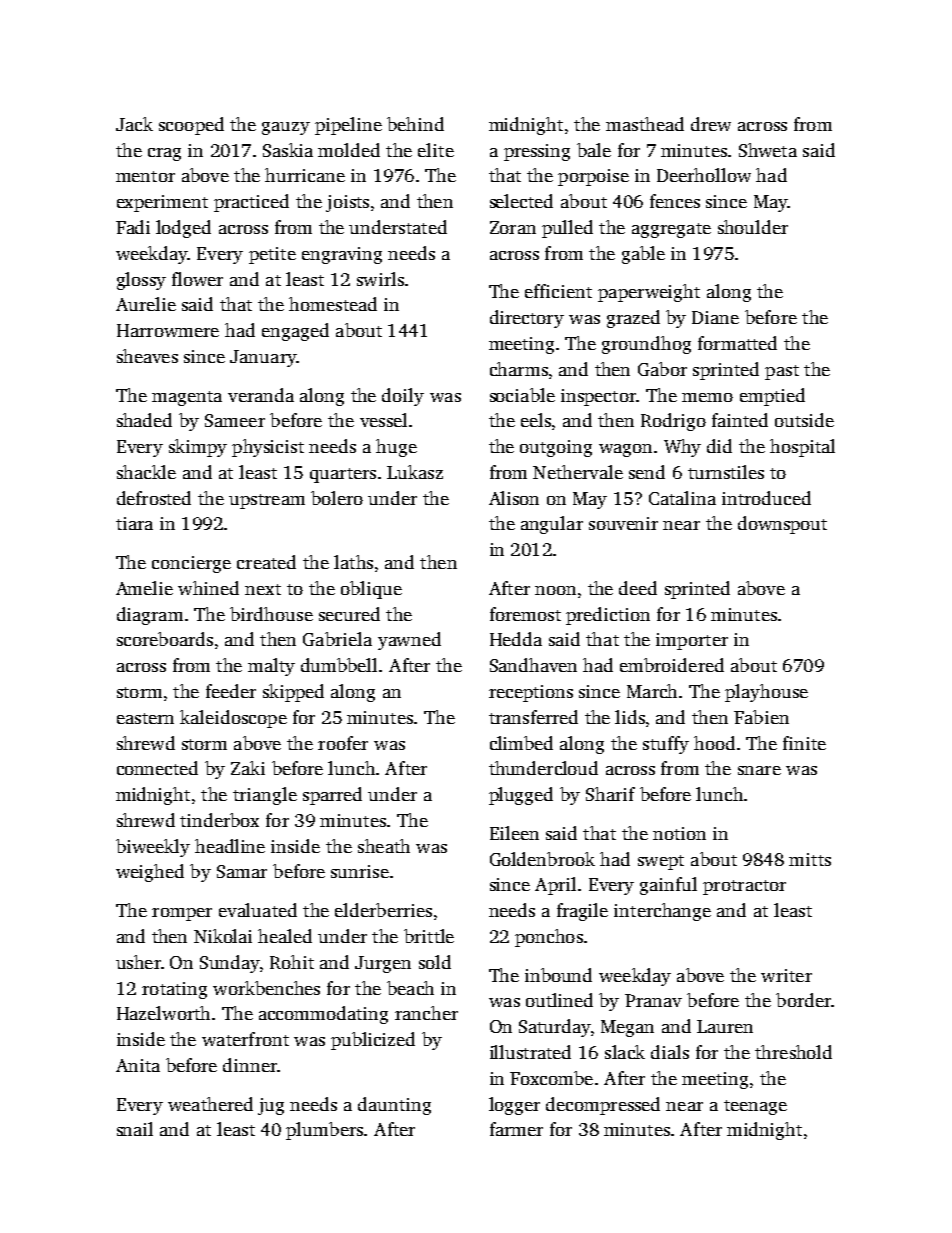 This screenshot has width=952, height=1233. What do you see at coordinates (415, 472) in the screenshot?
I see `Lukasz` at bounding box center [415, 472].
